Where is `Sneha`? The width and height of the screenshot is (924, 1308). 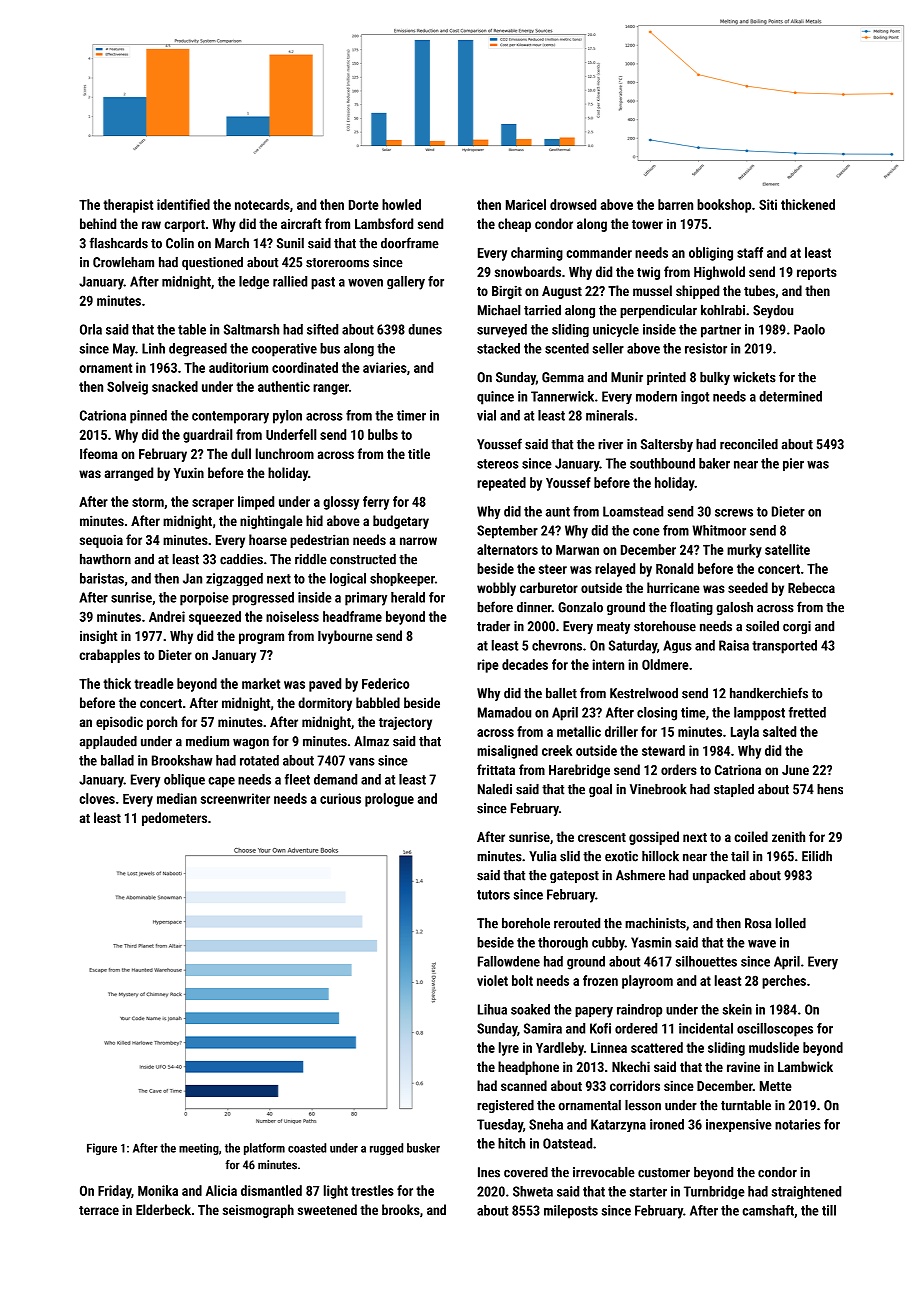 Sneha is located at coordinates (546, 1124).
